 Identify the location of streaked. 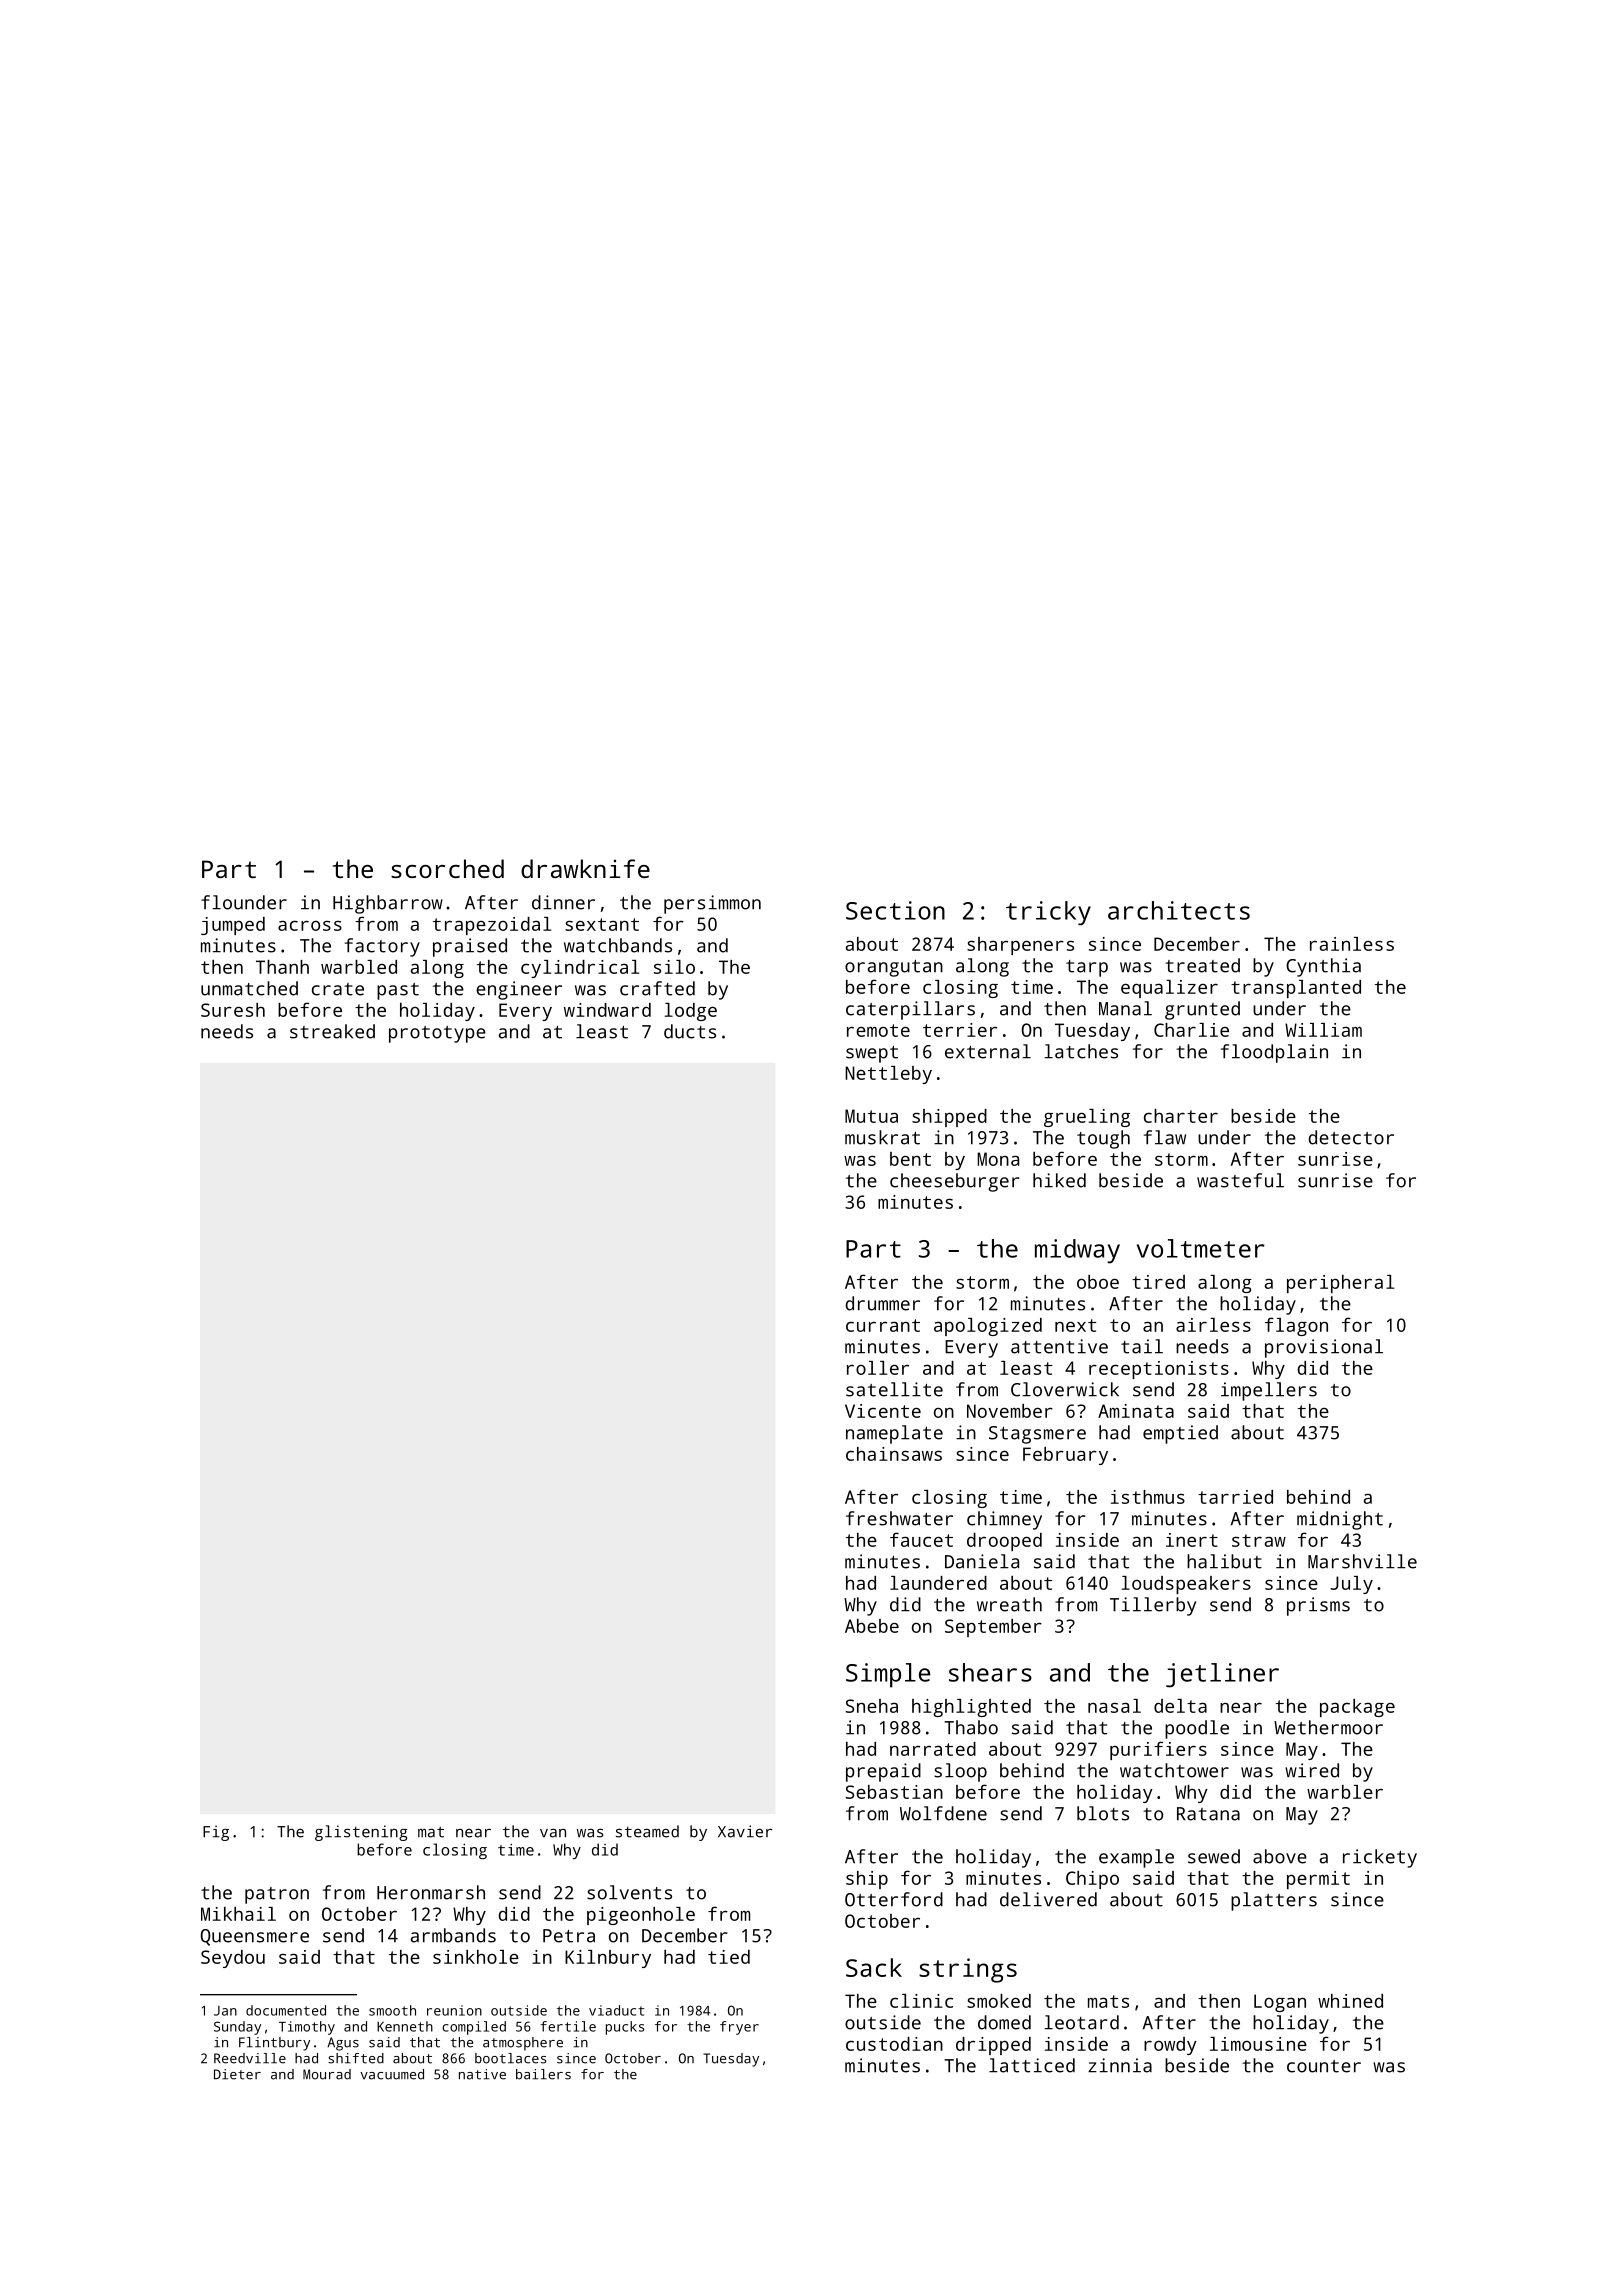
(332, 1031).
